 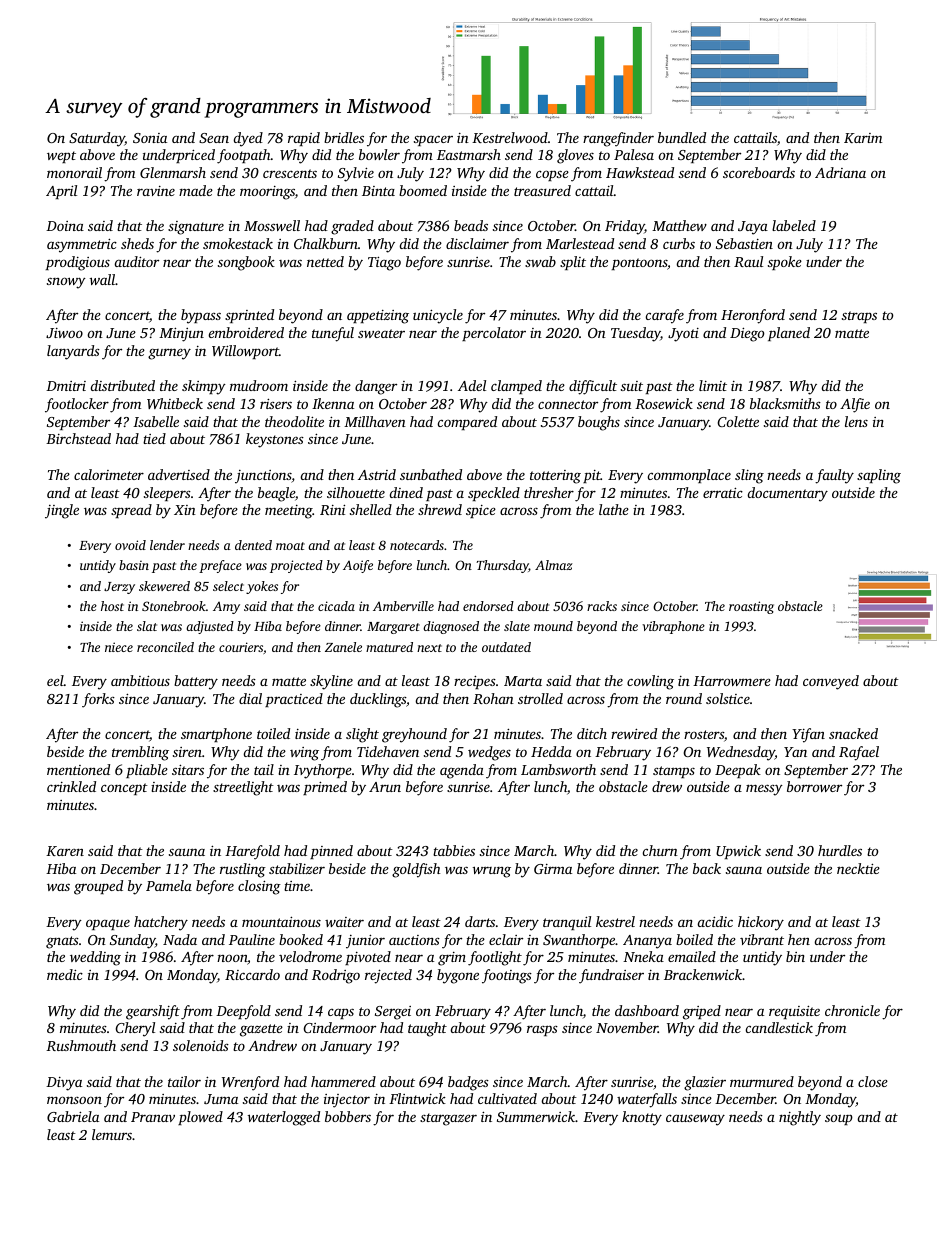 I want to click on lanyards, so click(x=73, y=352).
